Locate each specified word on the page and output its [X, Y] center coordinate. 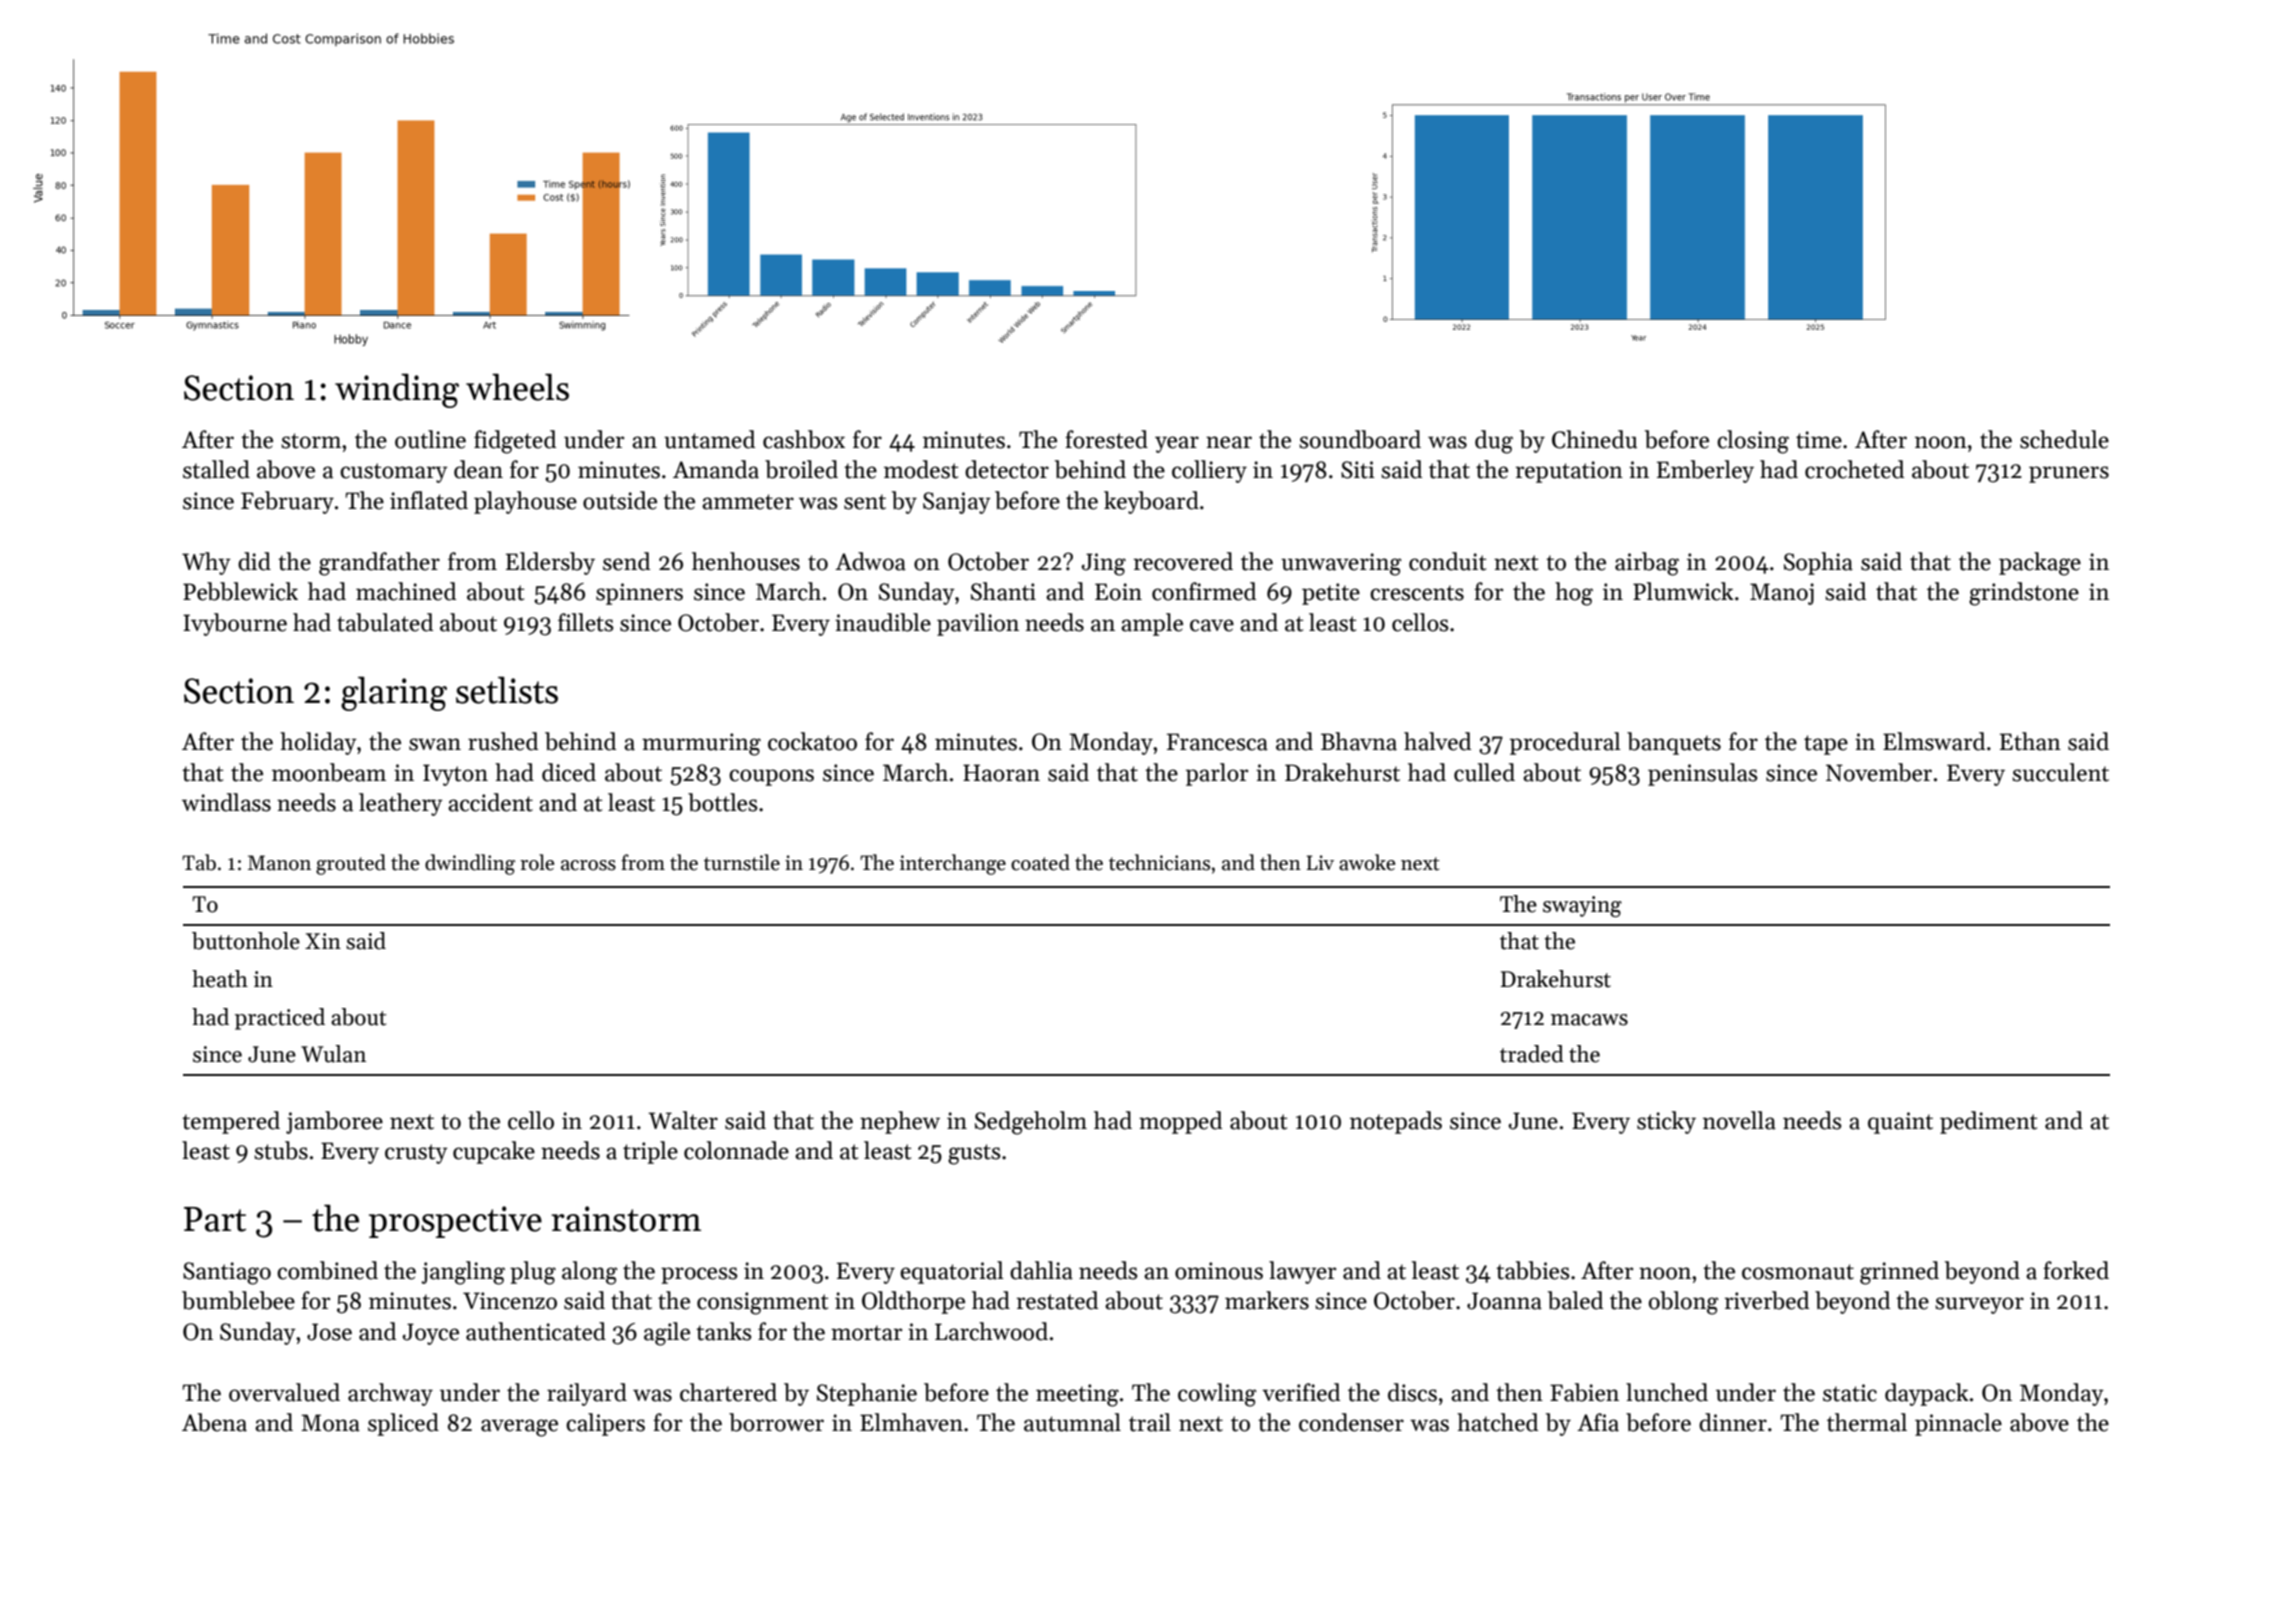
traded [1532, 1054]
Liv [1320, 862]
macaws [1589, 1020]
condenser [1351, 1422]
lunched [1667, 1392]
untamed [709, 439]
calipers [605, 1424]
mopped [1180, 1122]
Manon [279, 863]
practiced [280, 1019]
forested [1106, 439]
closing [1753, 442]
